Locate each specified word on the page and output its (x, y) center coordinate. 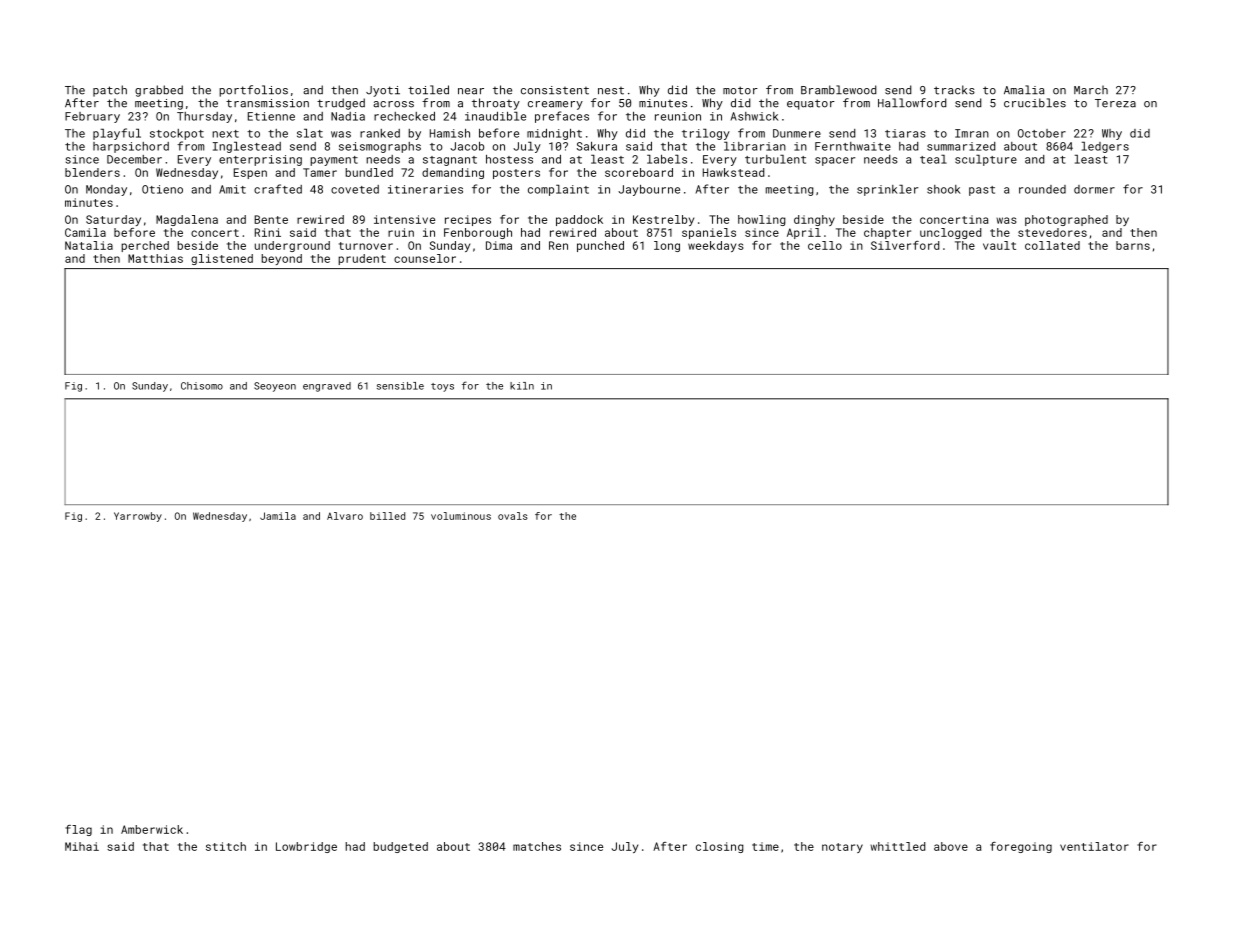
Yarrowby (138, 517)
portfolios (253, 91)
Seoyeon (275, 387)
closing (719, 847)
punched (600, 246)
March (1091, 90)
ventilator (1094, 846)
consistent (555, 90)
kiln (522, 386)
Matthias (155, 258)
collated (1052, 245)
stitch (226, 846)
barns (1133, 245)
